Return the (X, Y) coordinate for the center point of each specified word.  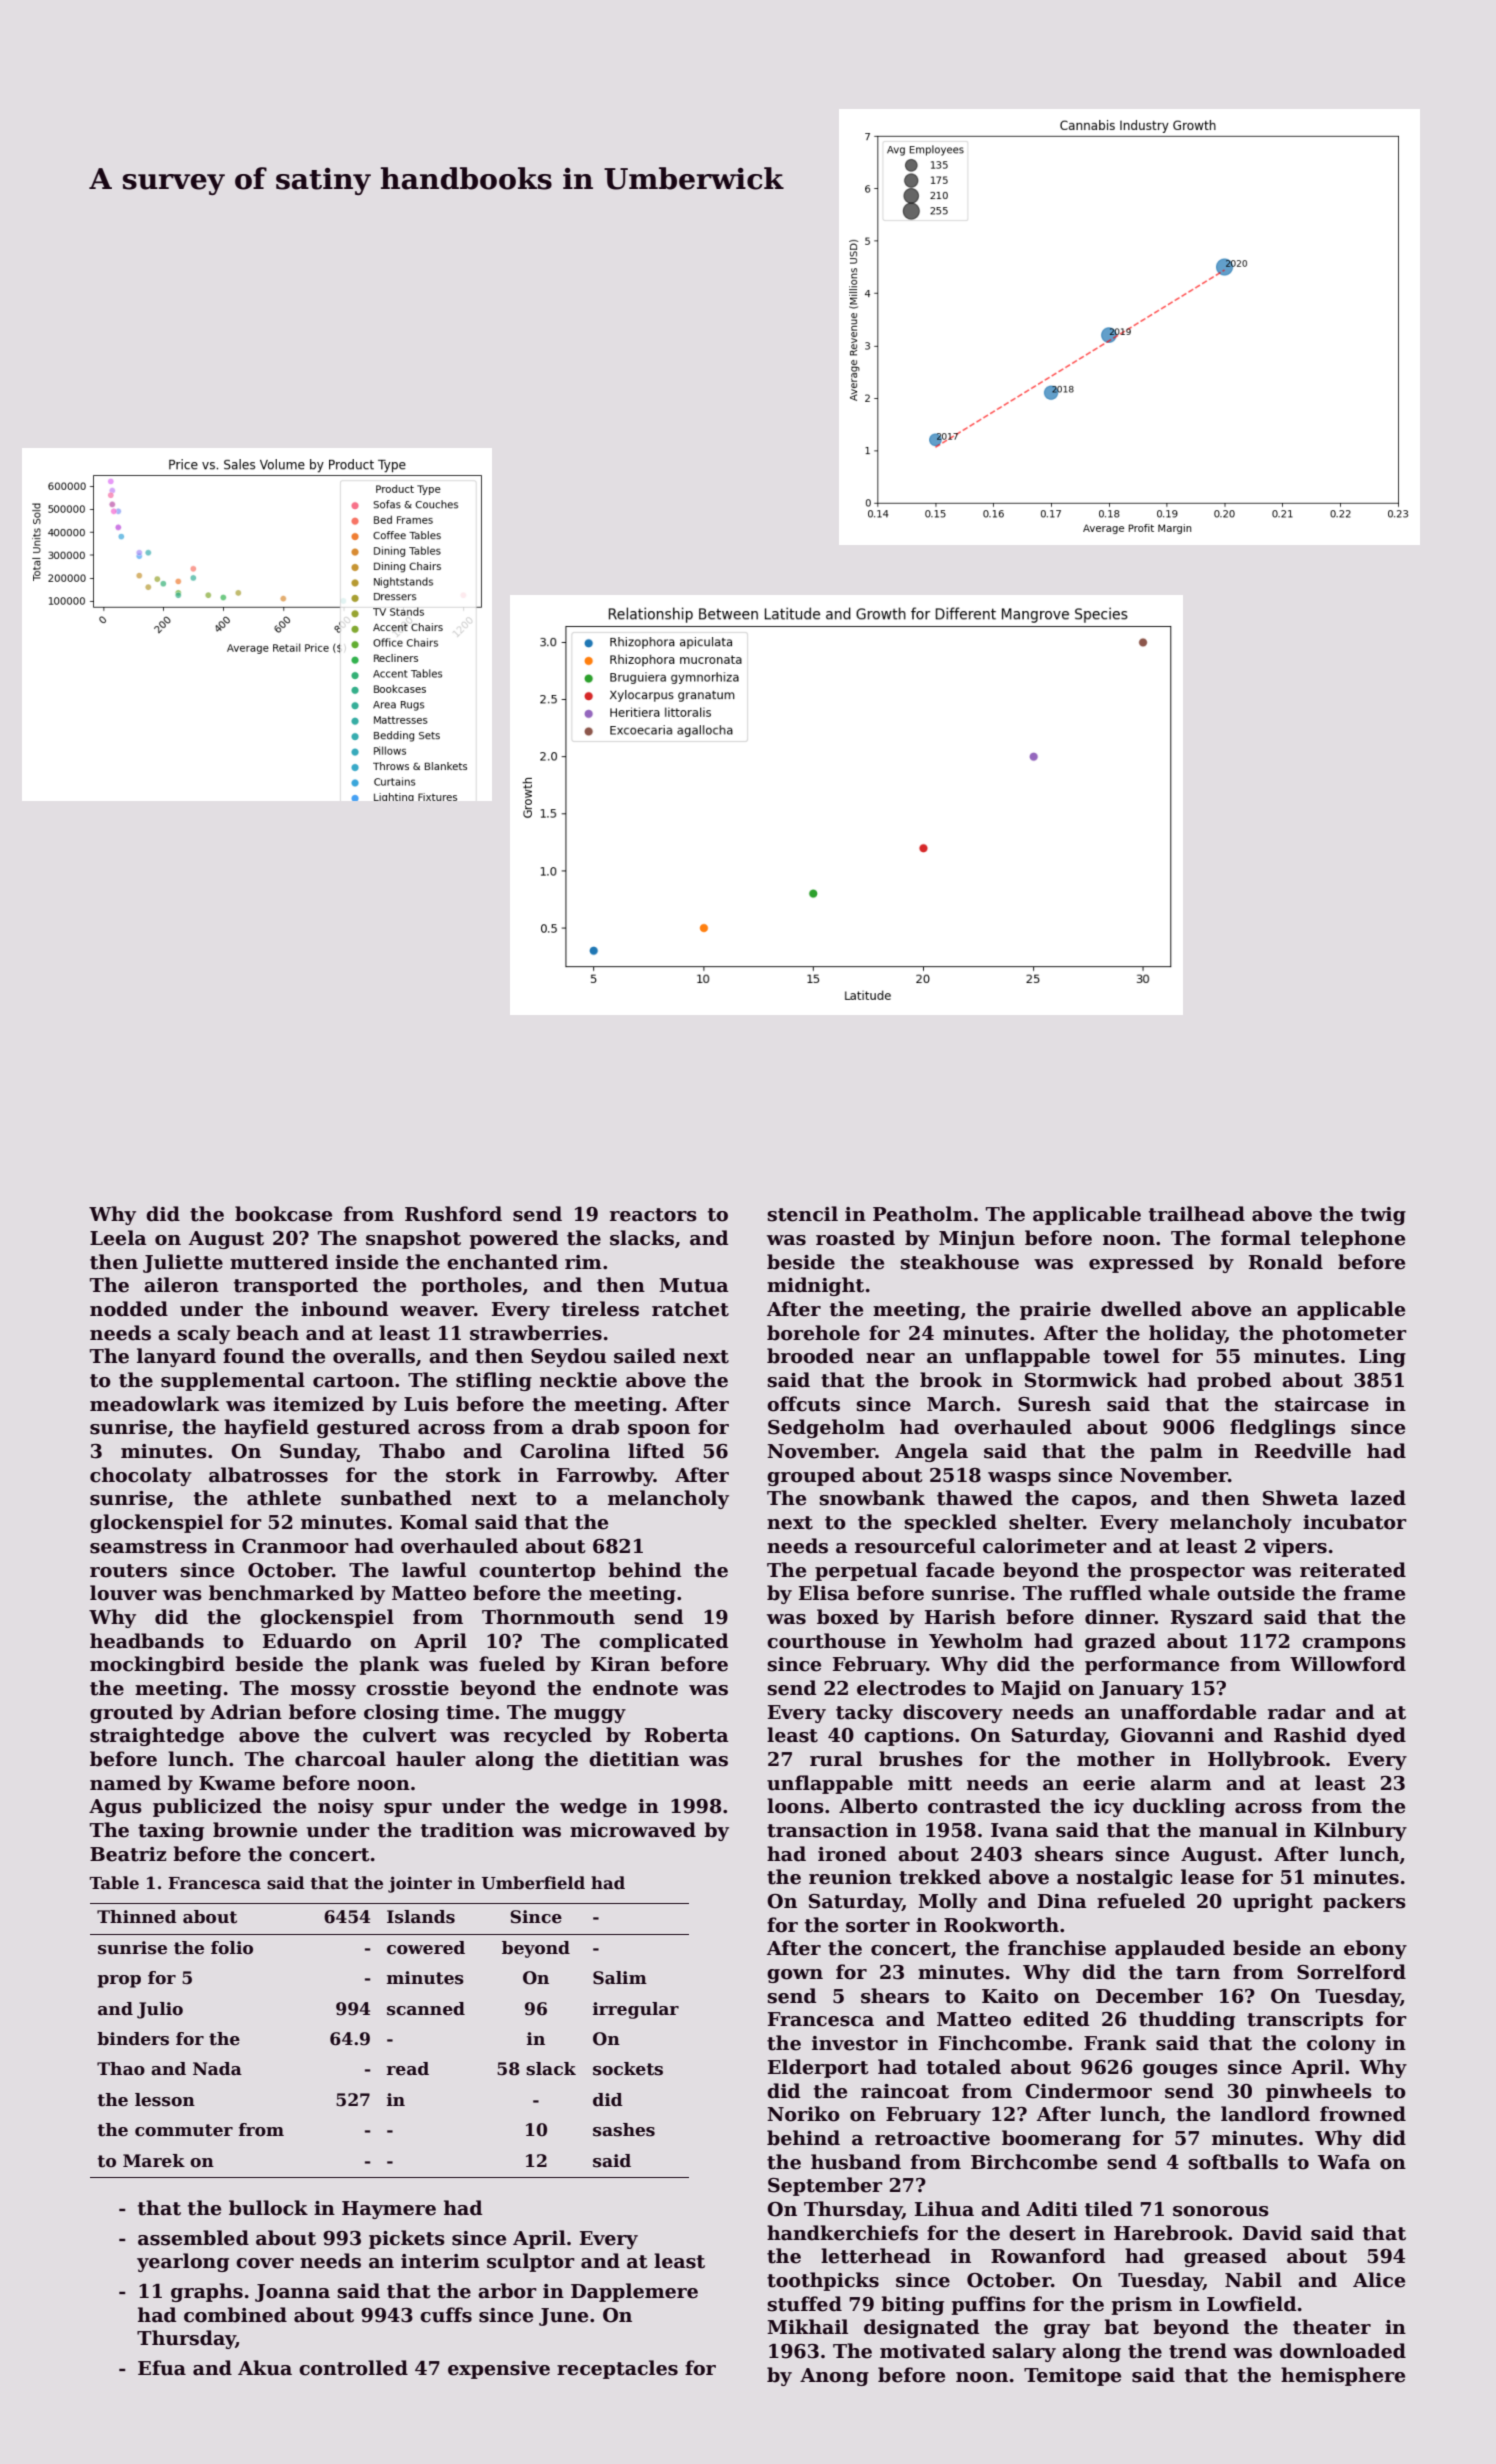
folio (232, 1948)
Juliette (183, 1263)
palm (1176, 1452)
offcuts (803, 1404)
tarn (1198, 1973)
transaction (827, 1830)
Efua (162, 2368)
